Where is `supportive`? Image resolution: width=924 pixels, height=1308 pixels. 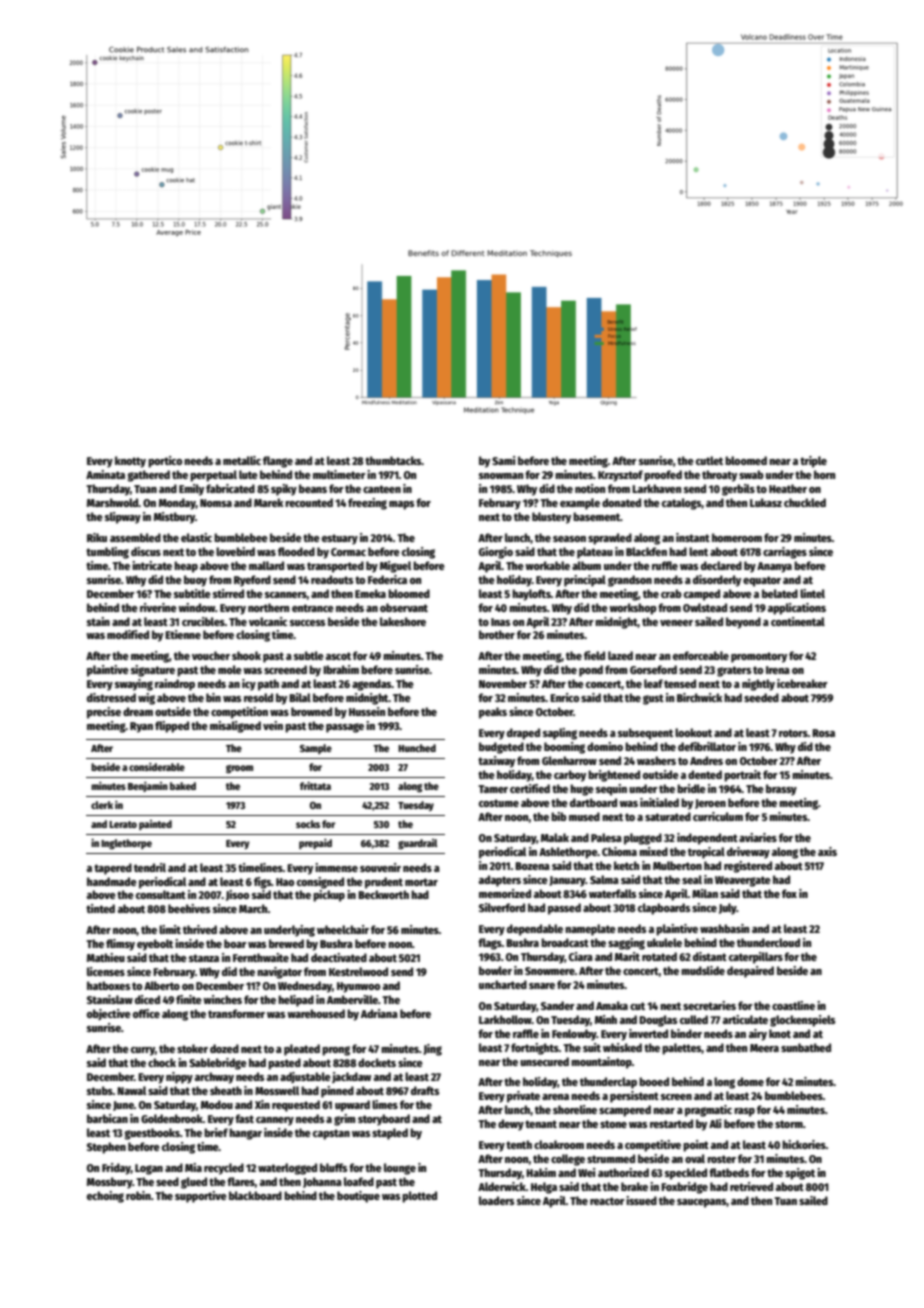 supportive is located at coordinates (201, 1197).
